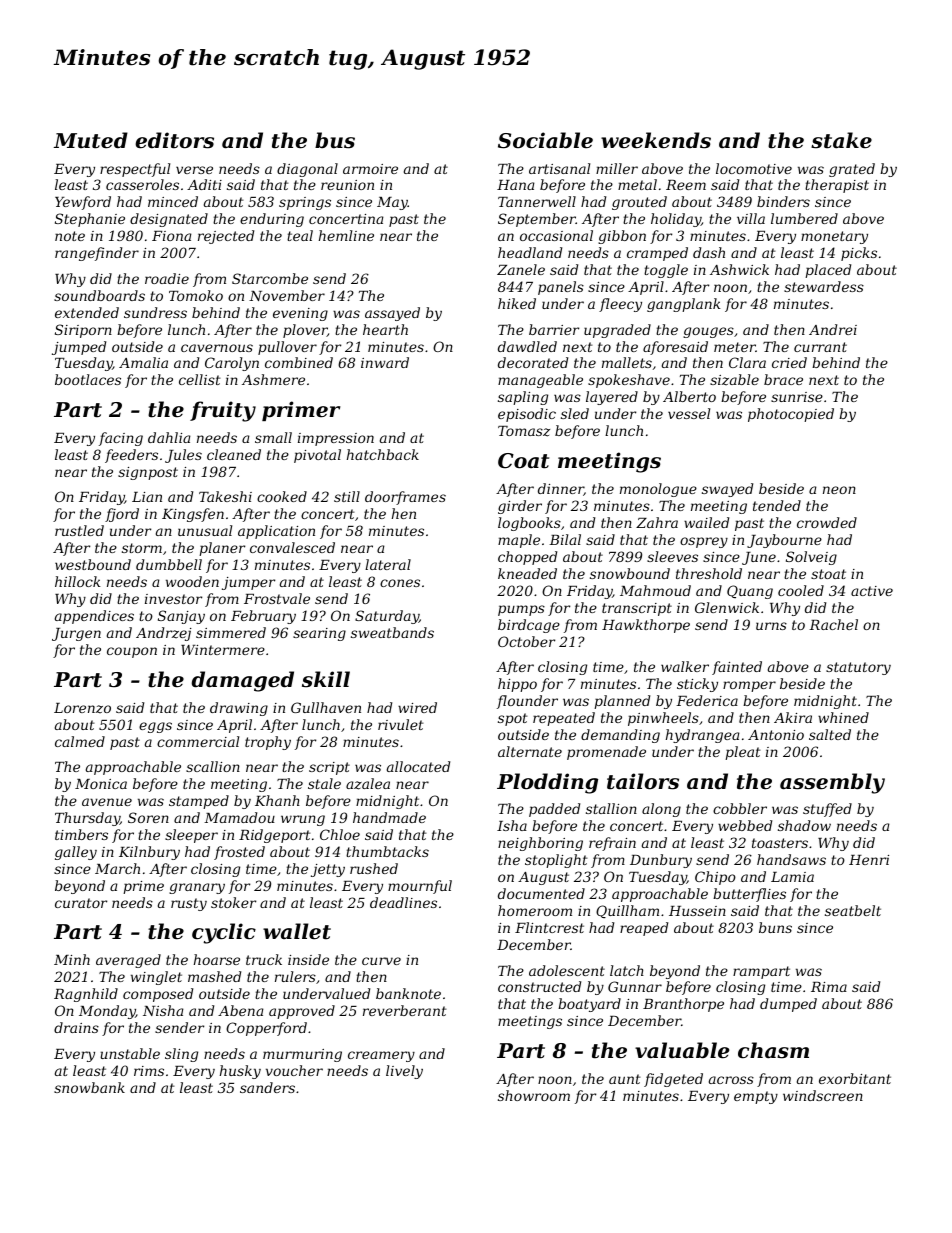 This page has height=1233, width=952. Describe the element at coordinates (656, 140) in the page. I see `weekends` at that location.
